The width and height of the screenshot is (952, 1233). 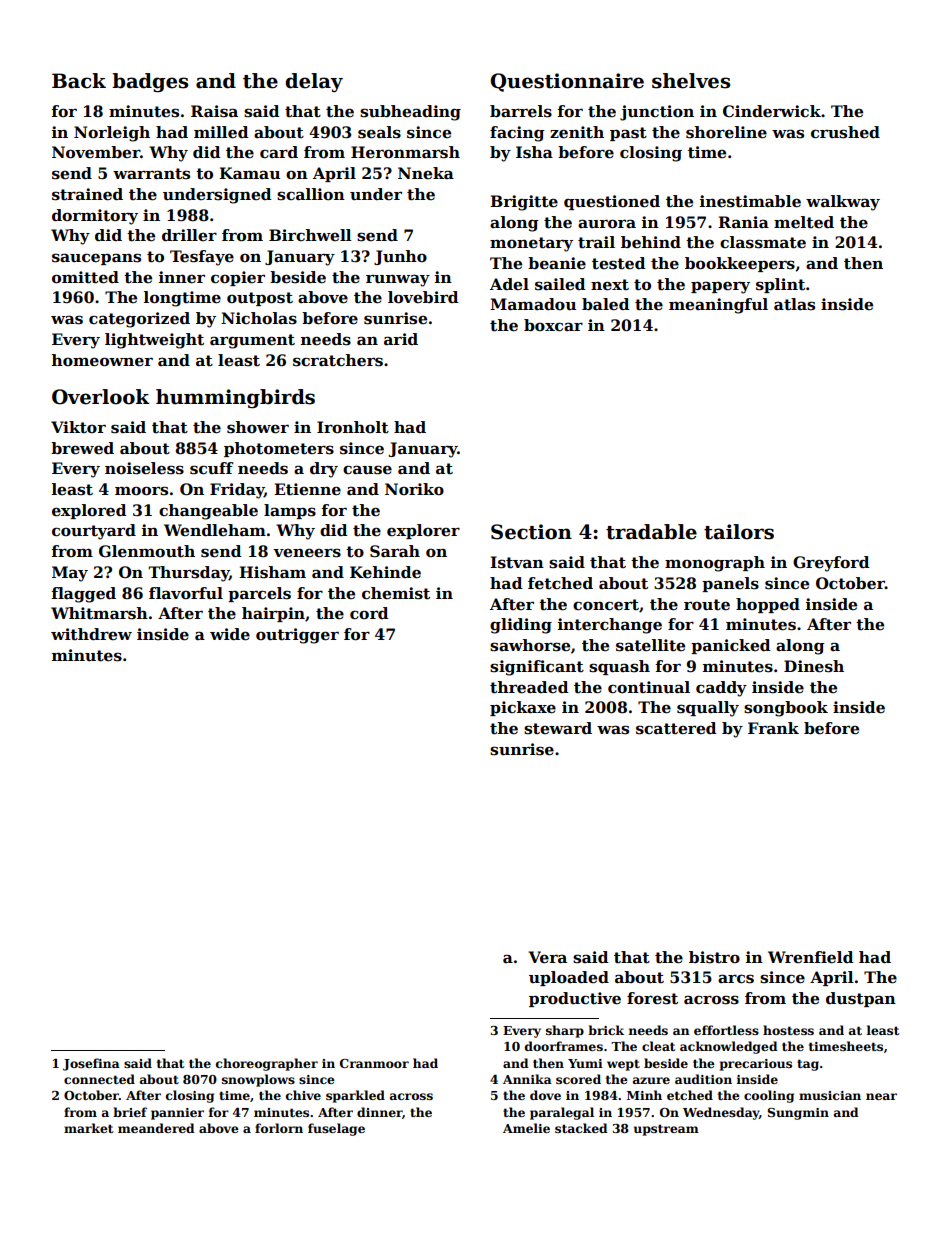 What do you see at coordinates (267, 1064) in the screenshot?
I see `choreographer` at bounding box center [267, 1064].
